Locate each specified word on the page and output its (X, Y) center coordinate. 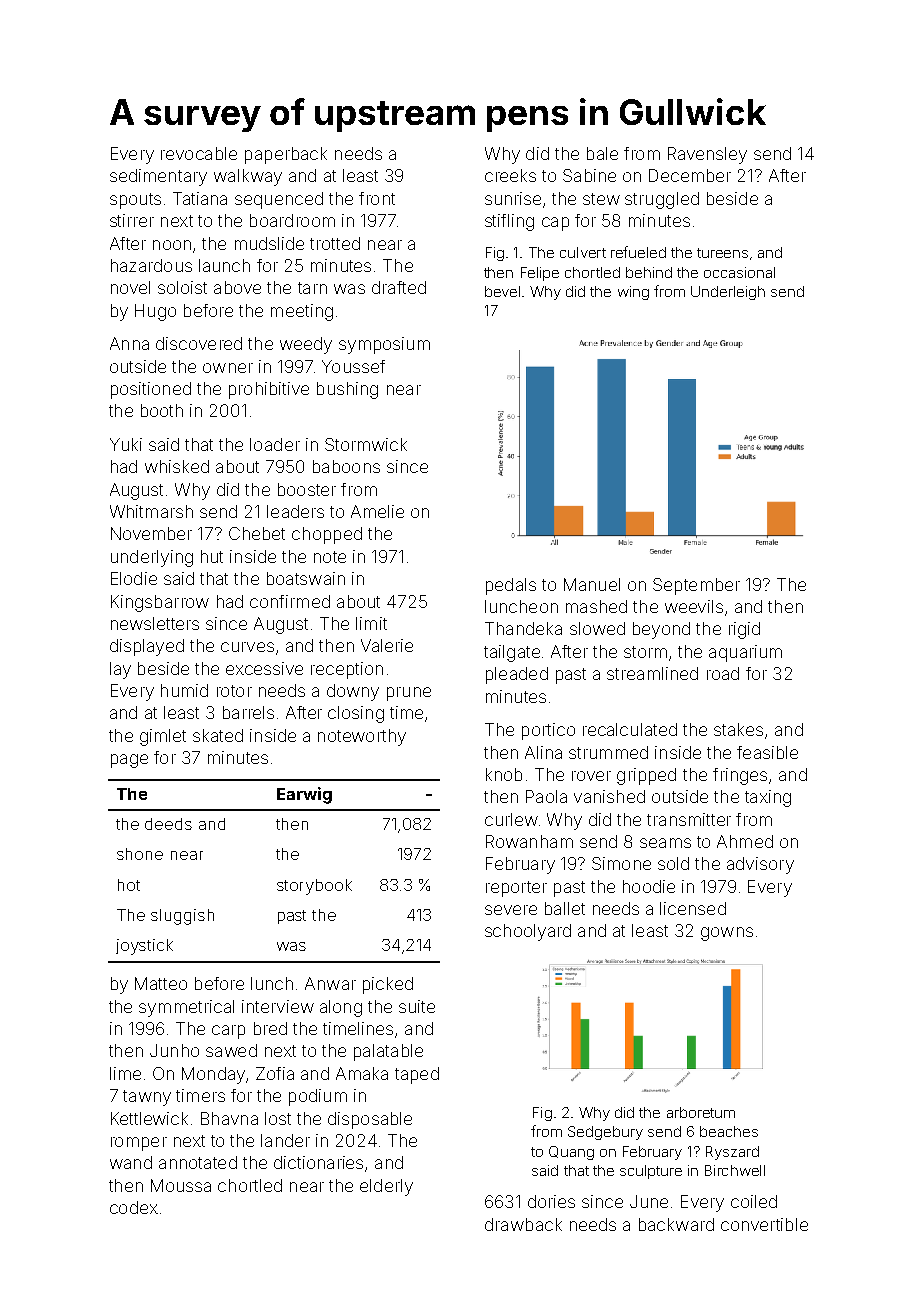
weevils (694, 606)
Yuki (126, 444)
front (377, 198)
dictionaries (318, 1162)
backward (676, 1224)
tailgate (512, 653)
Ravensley (707, 155)
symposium (384, 345)
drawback (523, 1224)
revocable (199, 153)
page (129, 761)
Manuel (592, 584)
